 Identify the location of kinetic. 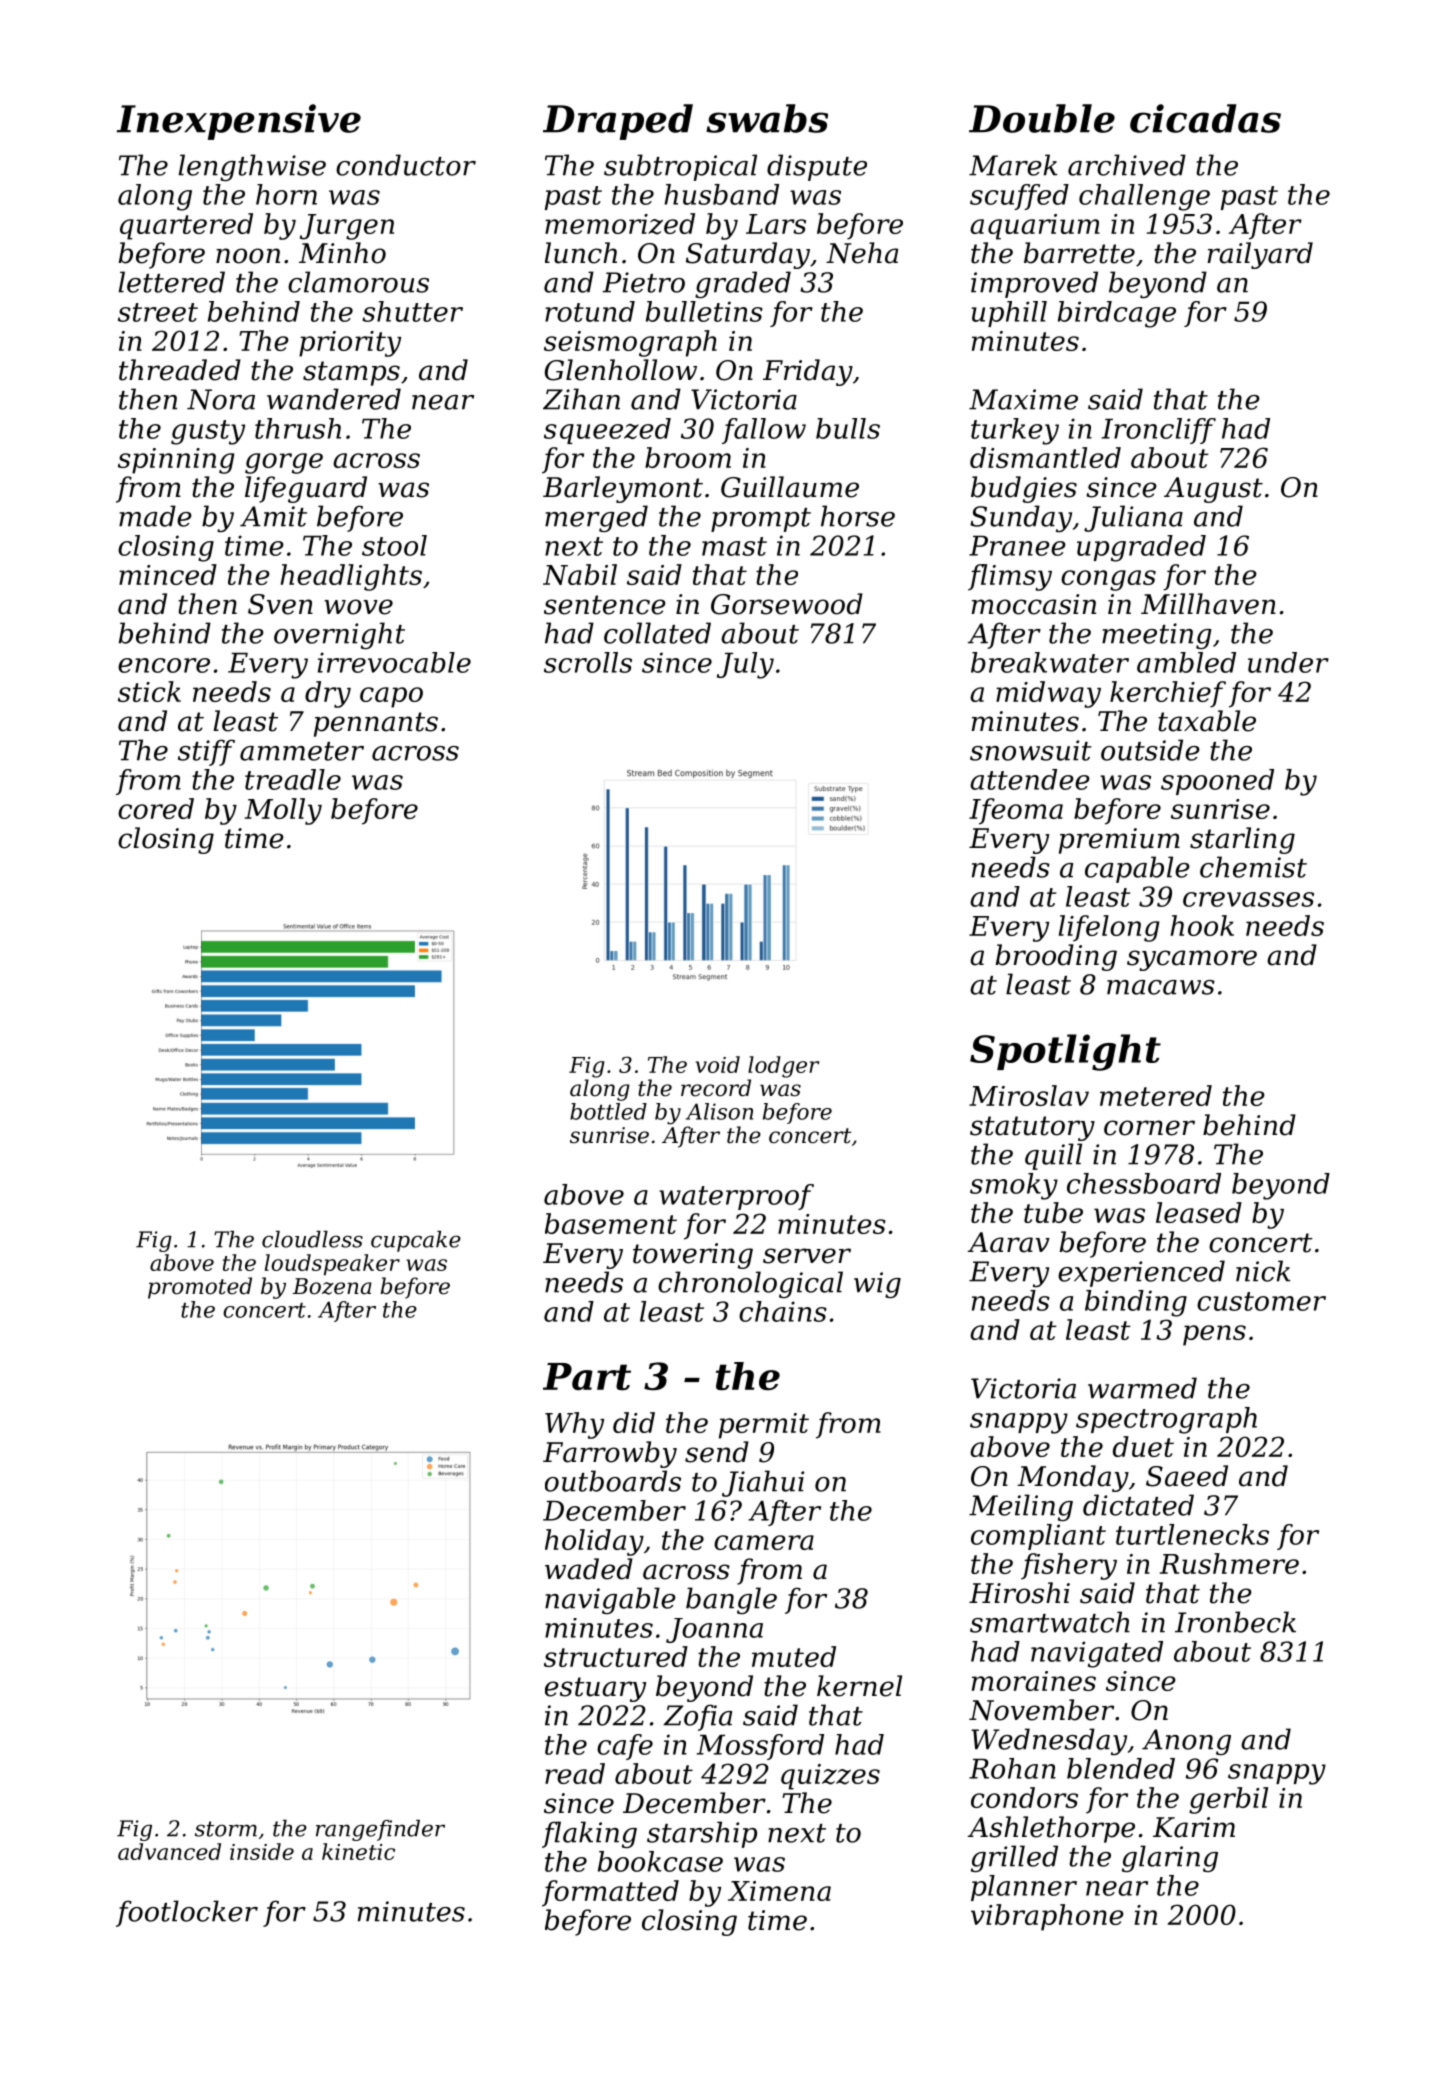
(358, 1851).
